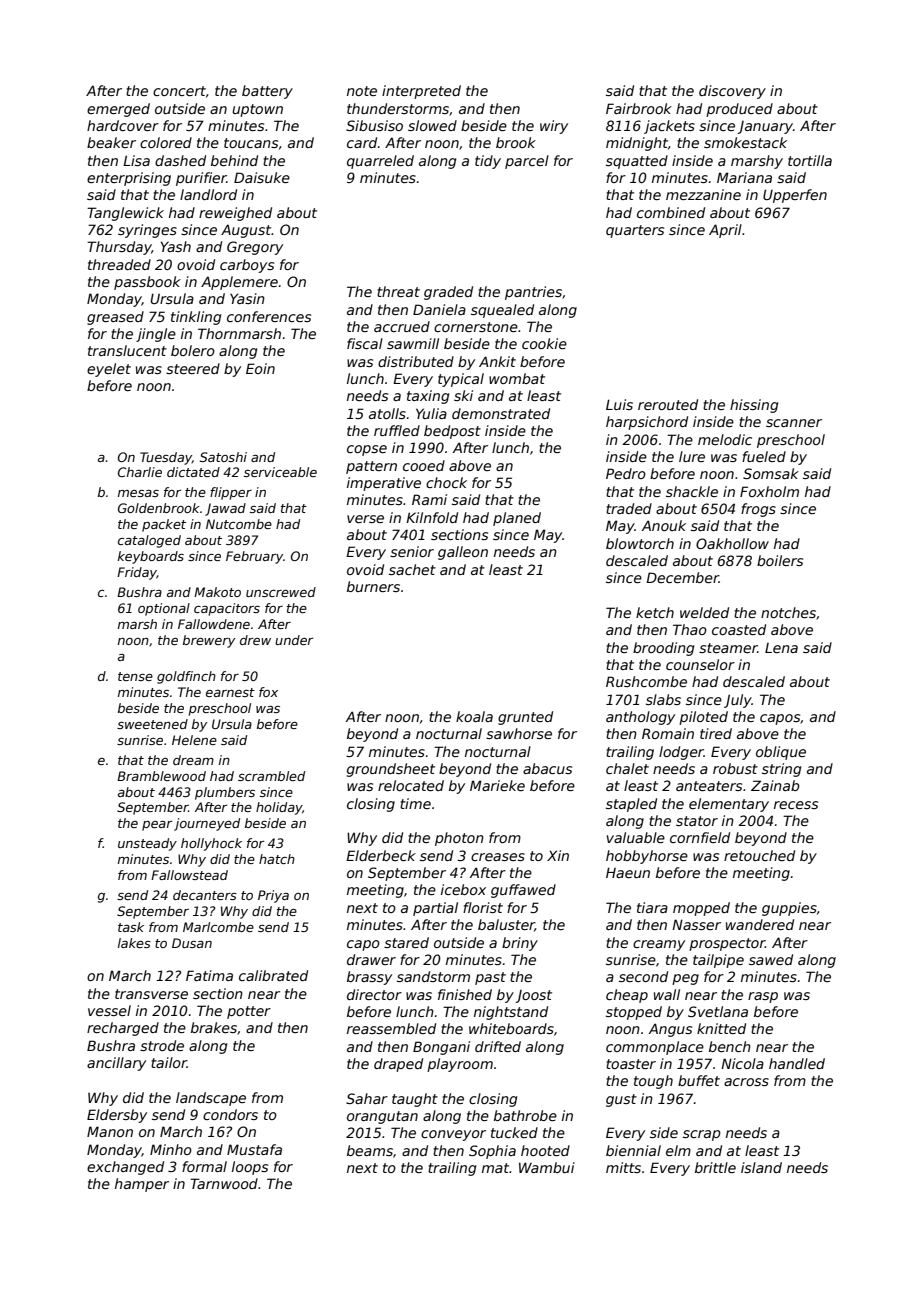  What do you see at coordinates (260, 368) in the screenshot?
I see `Eoin` at bounding box center [260, 368].
